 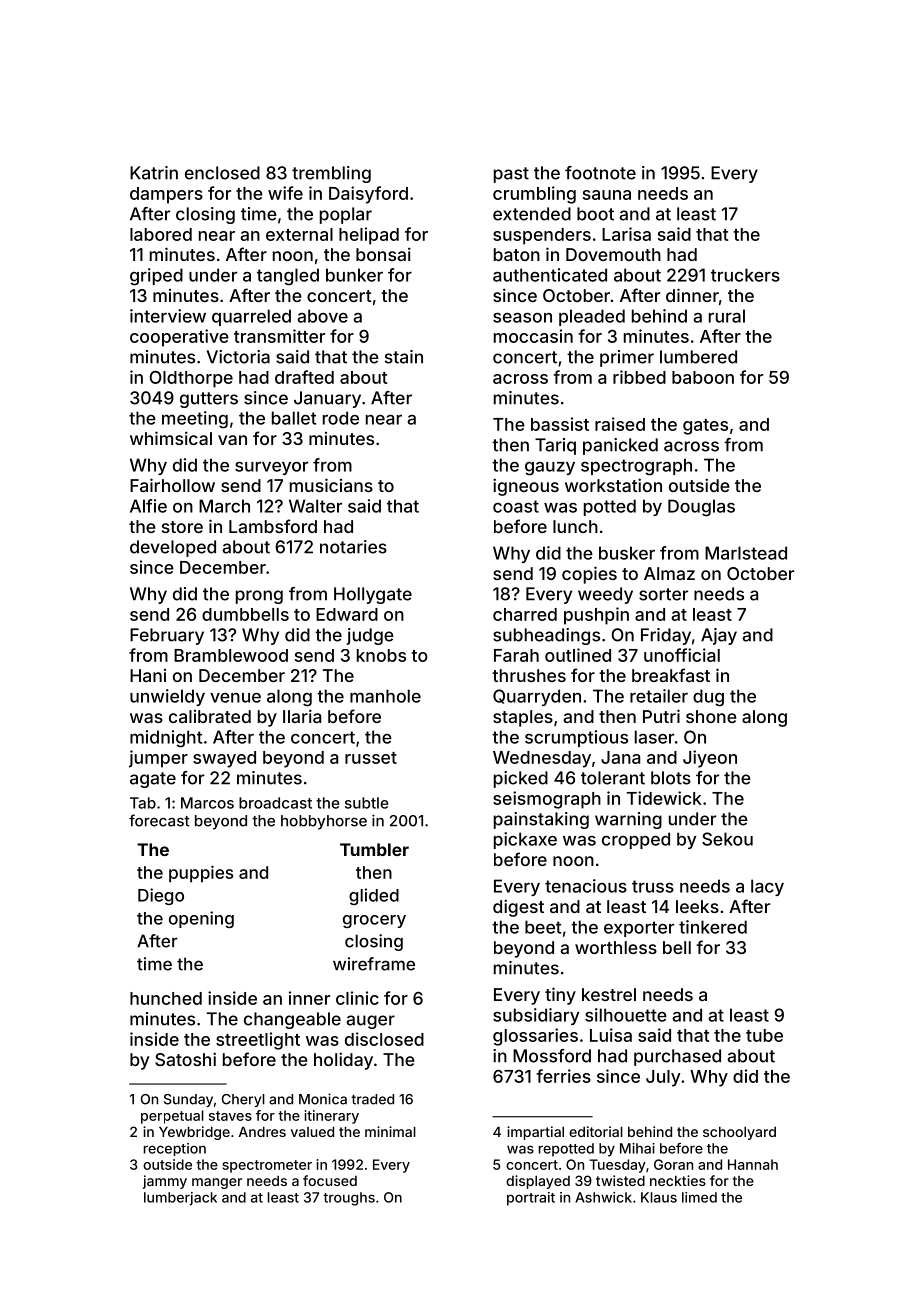 What do you see at coordinates (518, 908) in the page?
I see `digest` at bounding box center [518, 908].
